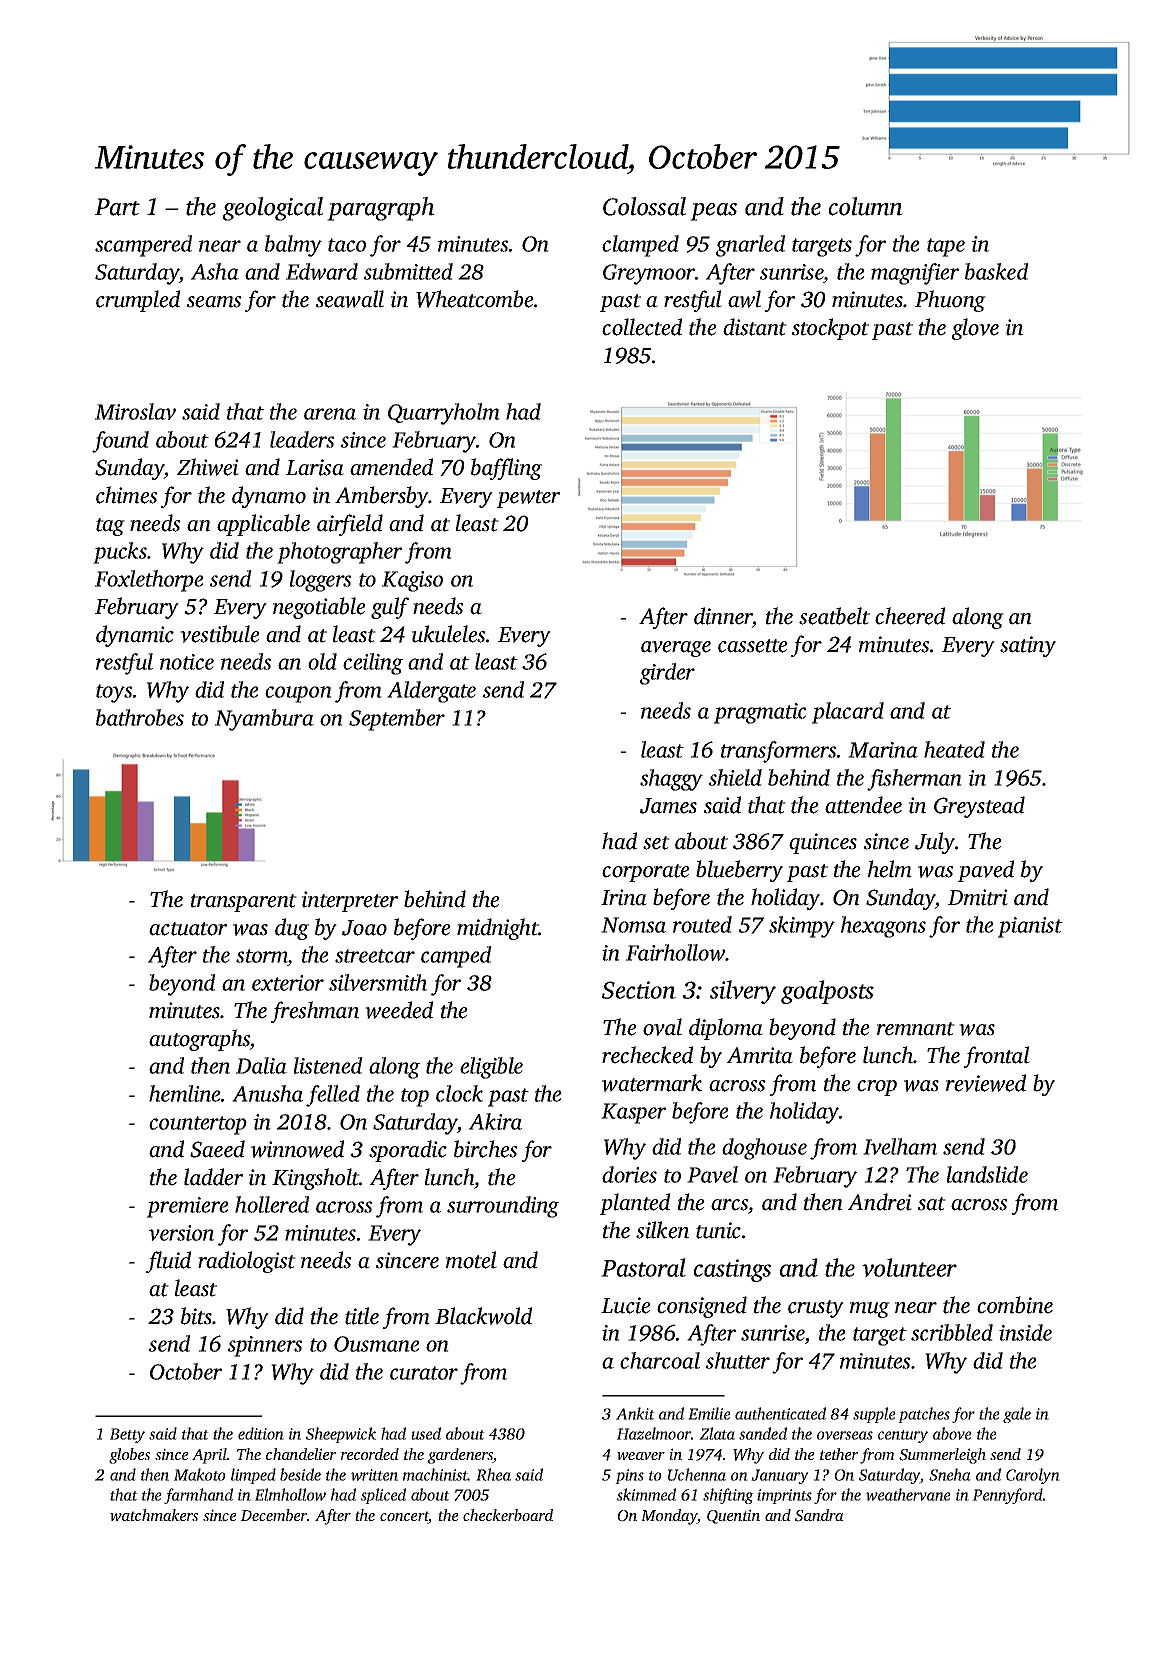  Describe the element at coordinates (408, 271) in the screenshot. I see `submitted` at that location.
